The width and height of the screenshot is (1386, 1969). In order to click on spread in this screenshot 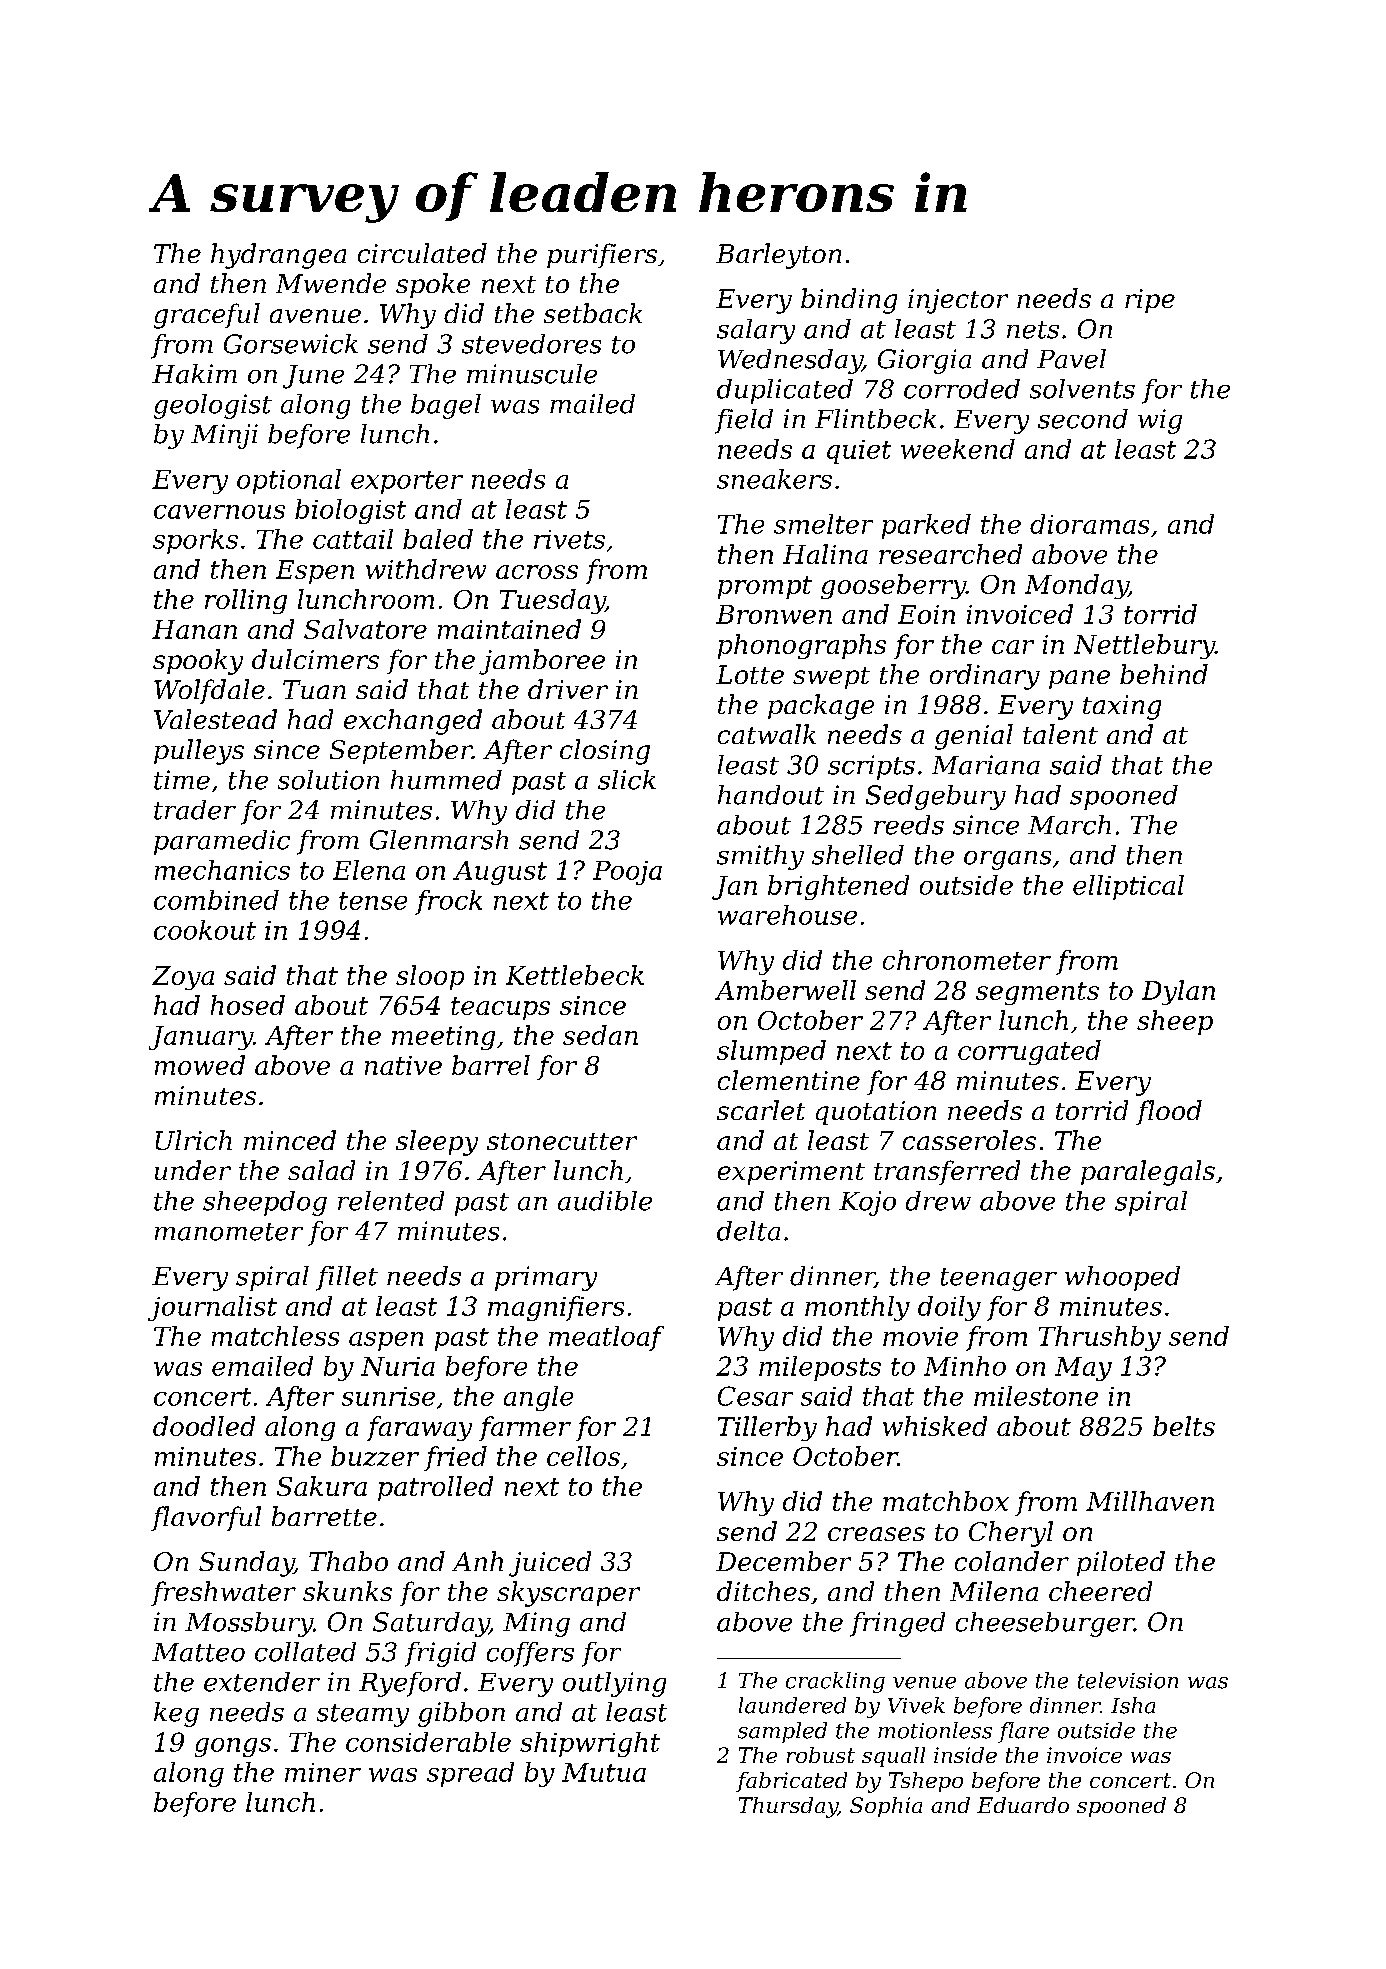, I will do `click(470, 1774)`.
